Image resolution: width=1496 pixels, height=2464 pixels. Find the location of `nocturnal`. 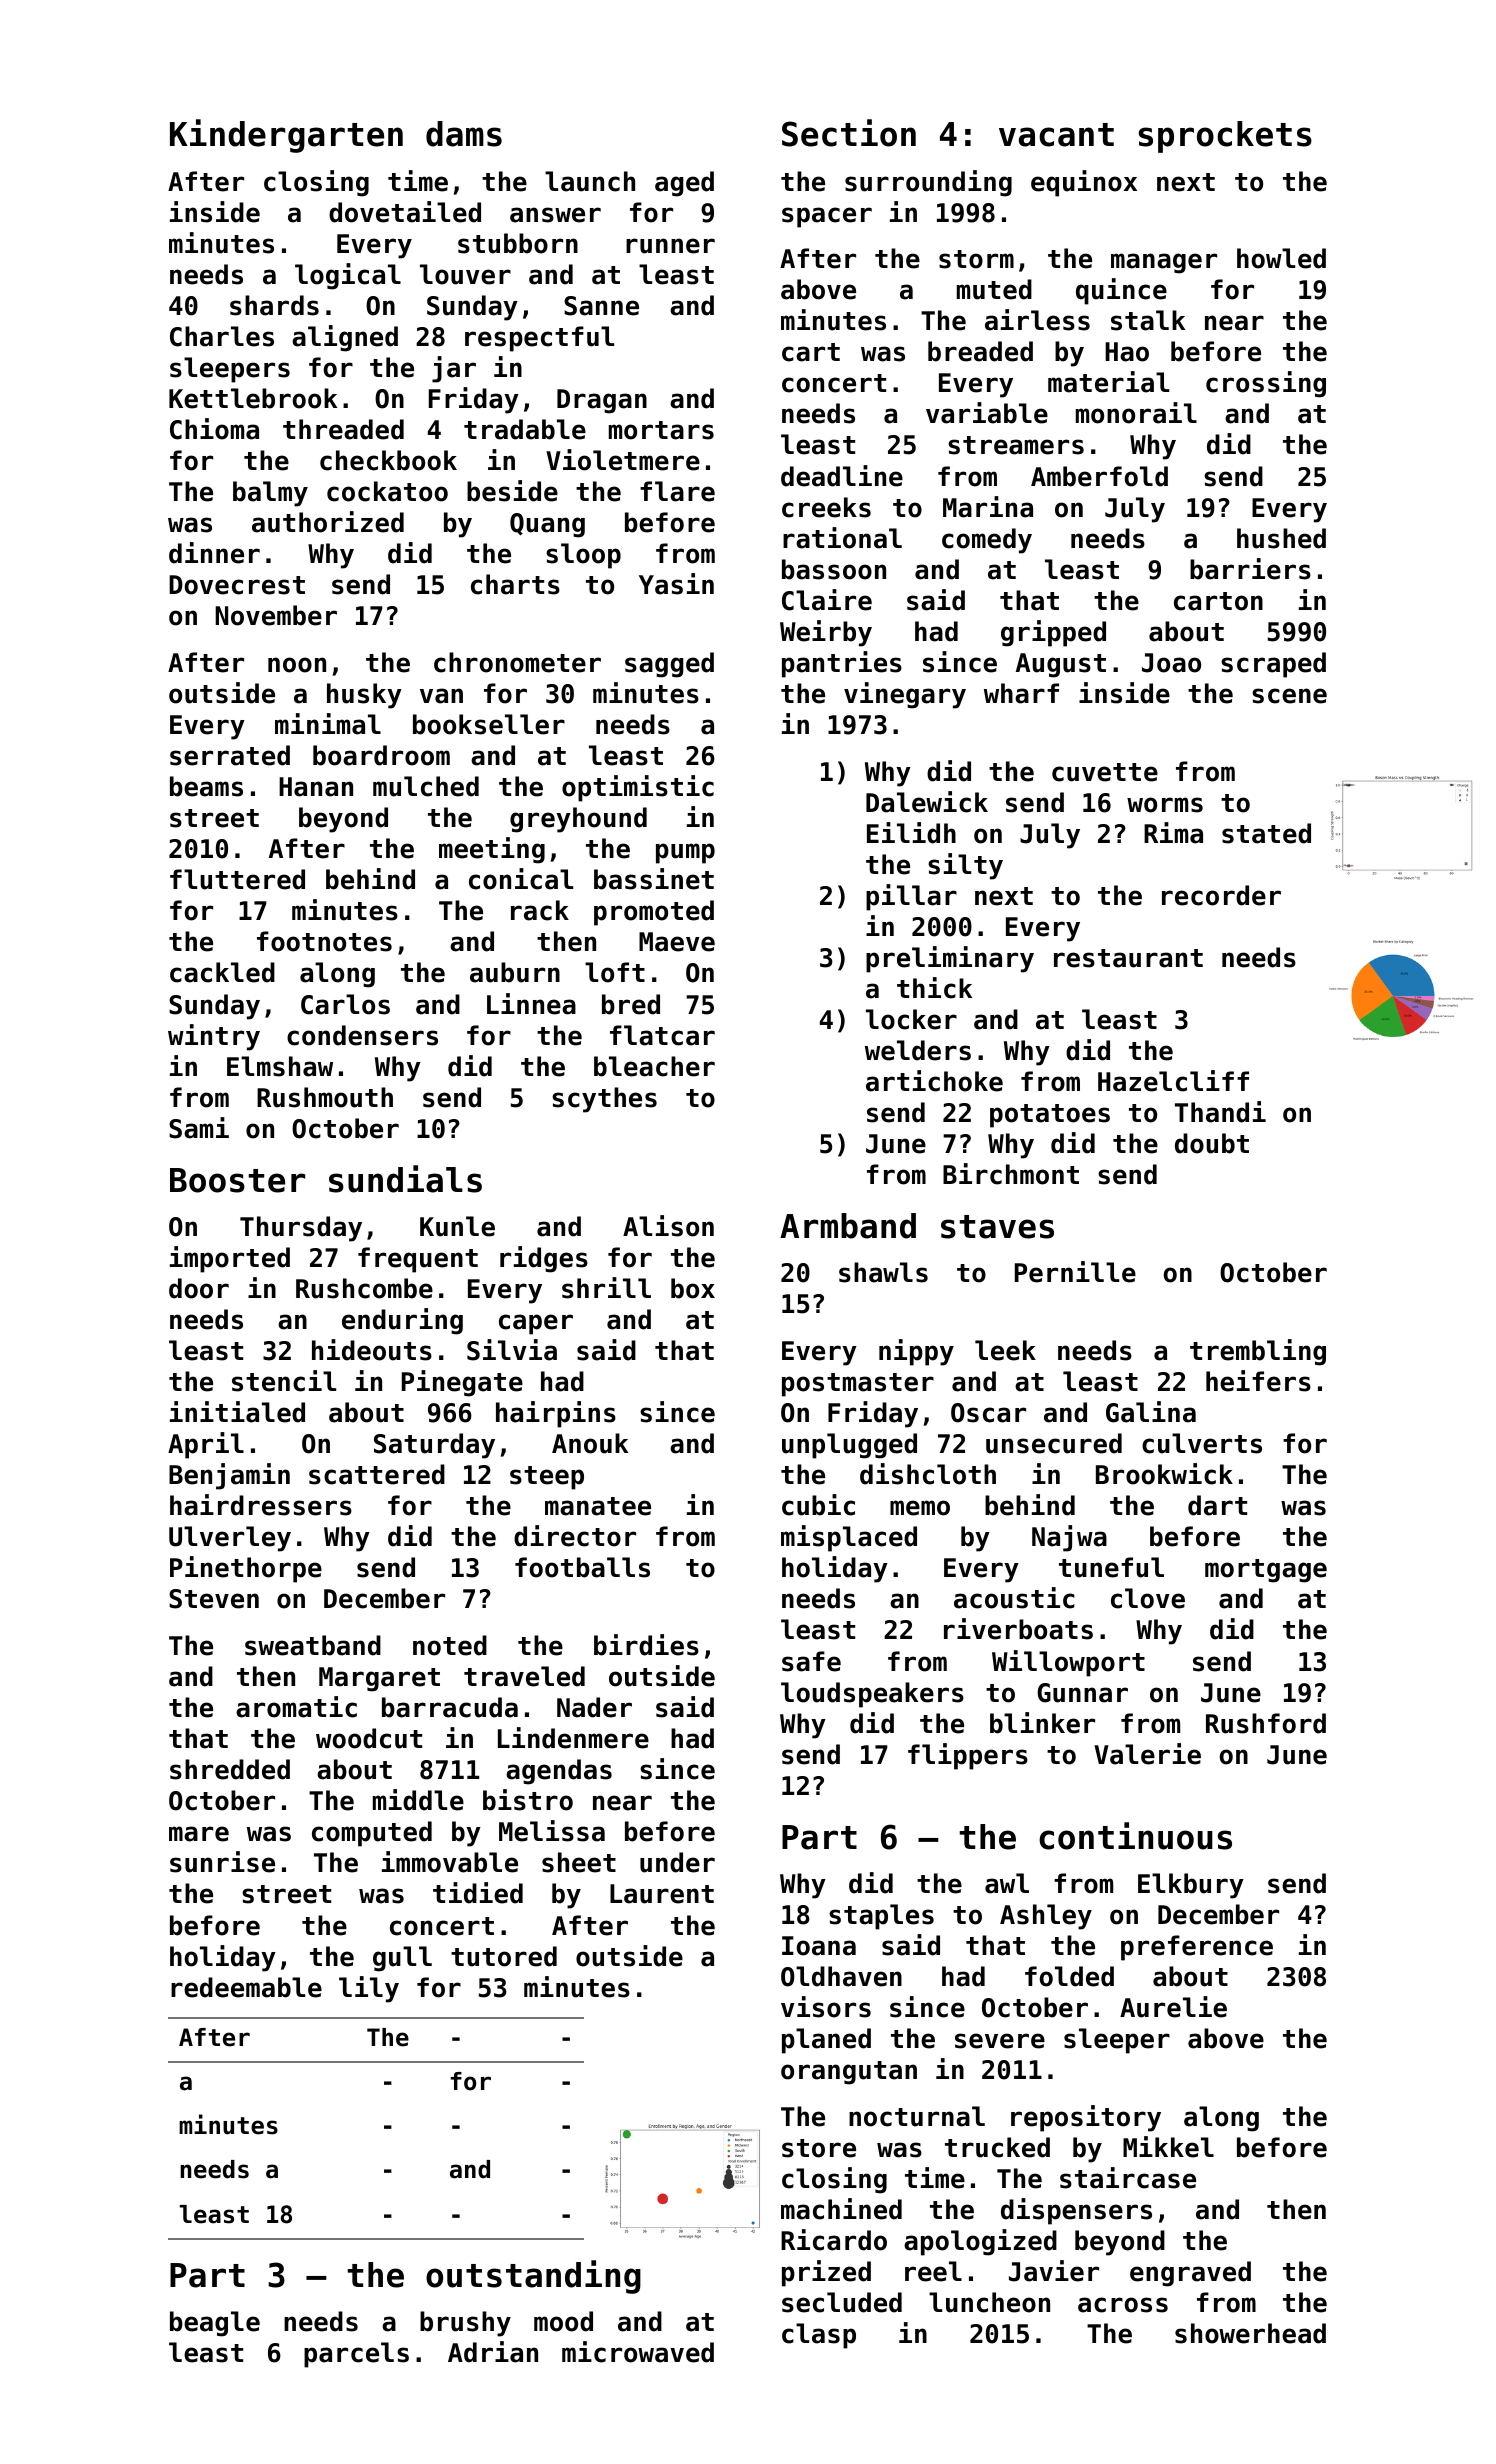

nocturnal is located at coordinates (917, 2116).
